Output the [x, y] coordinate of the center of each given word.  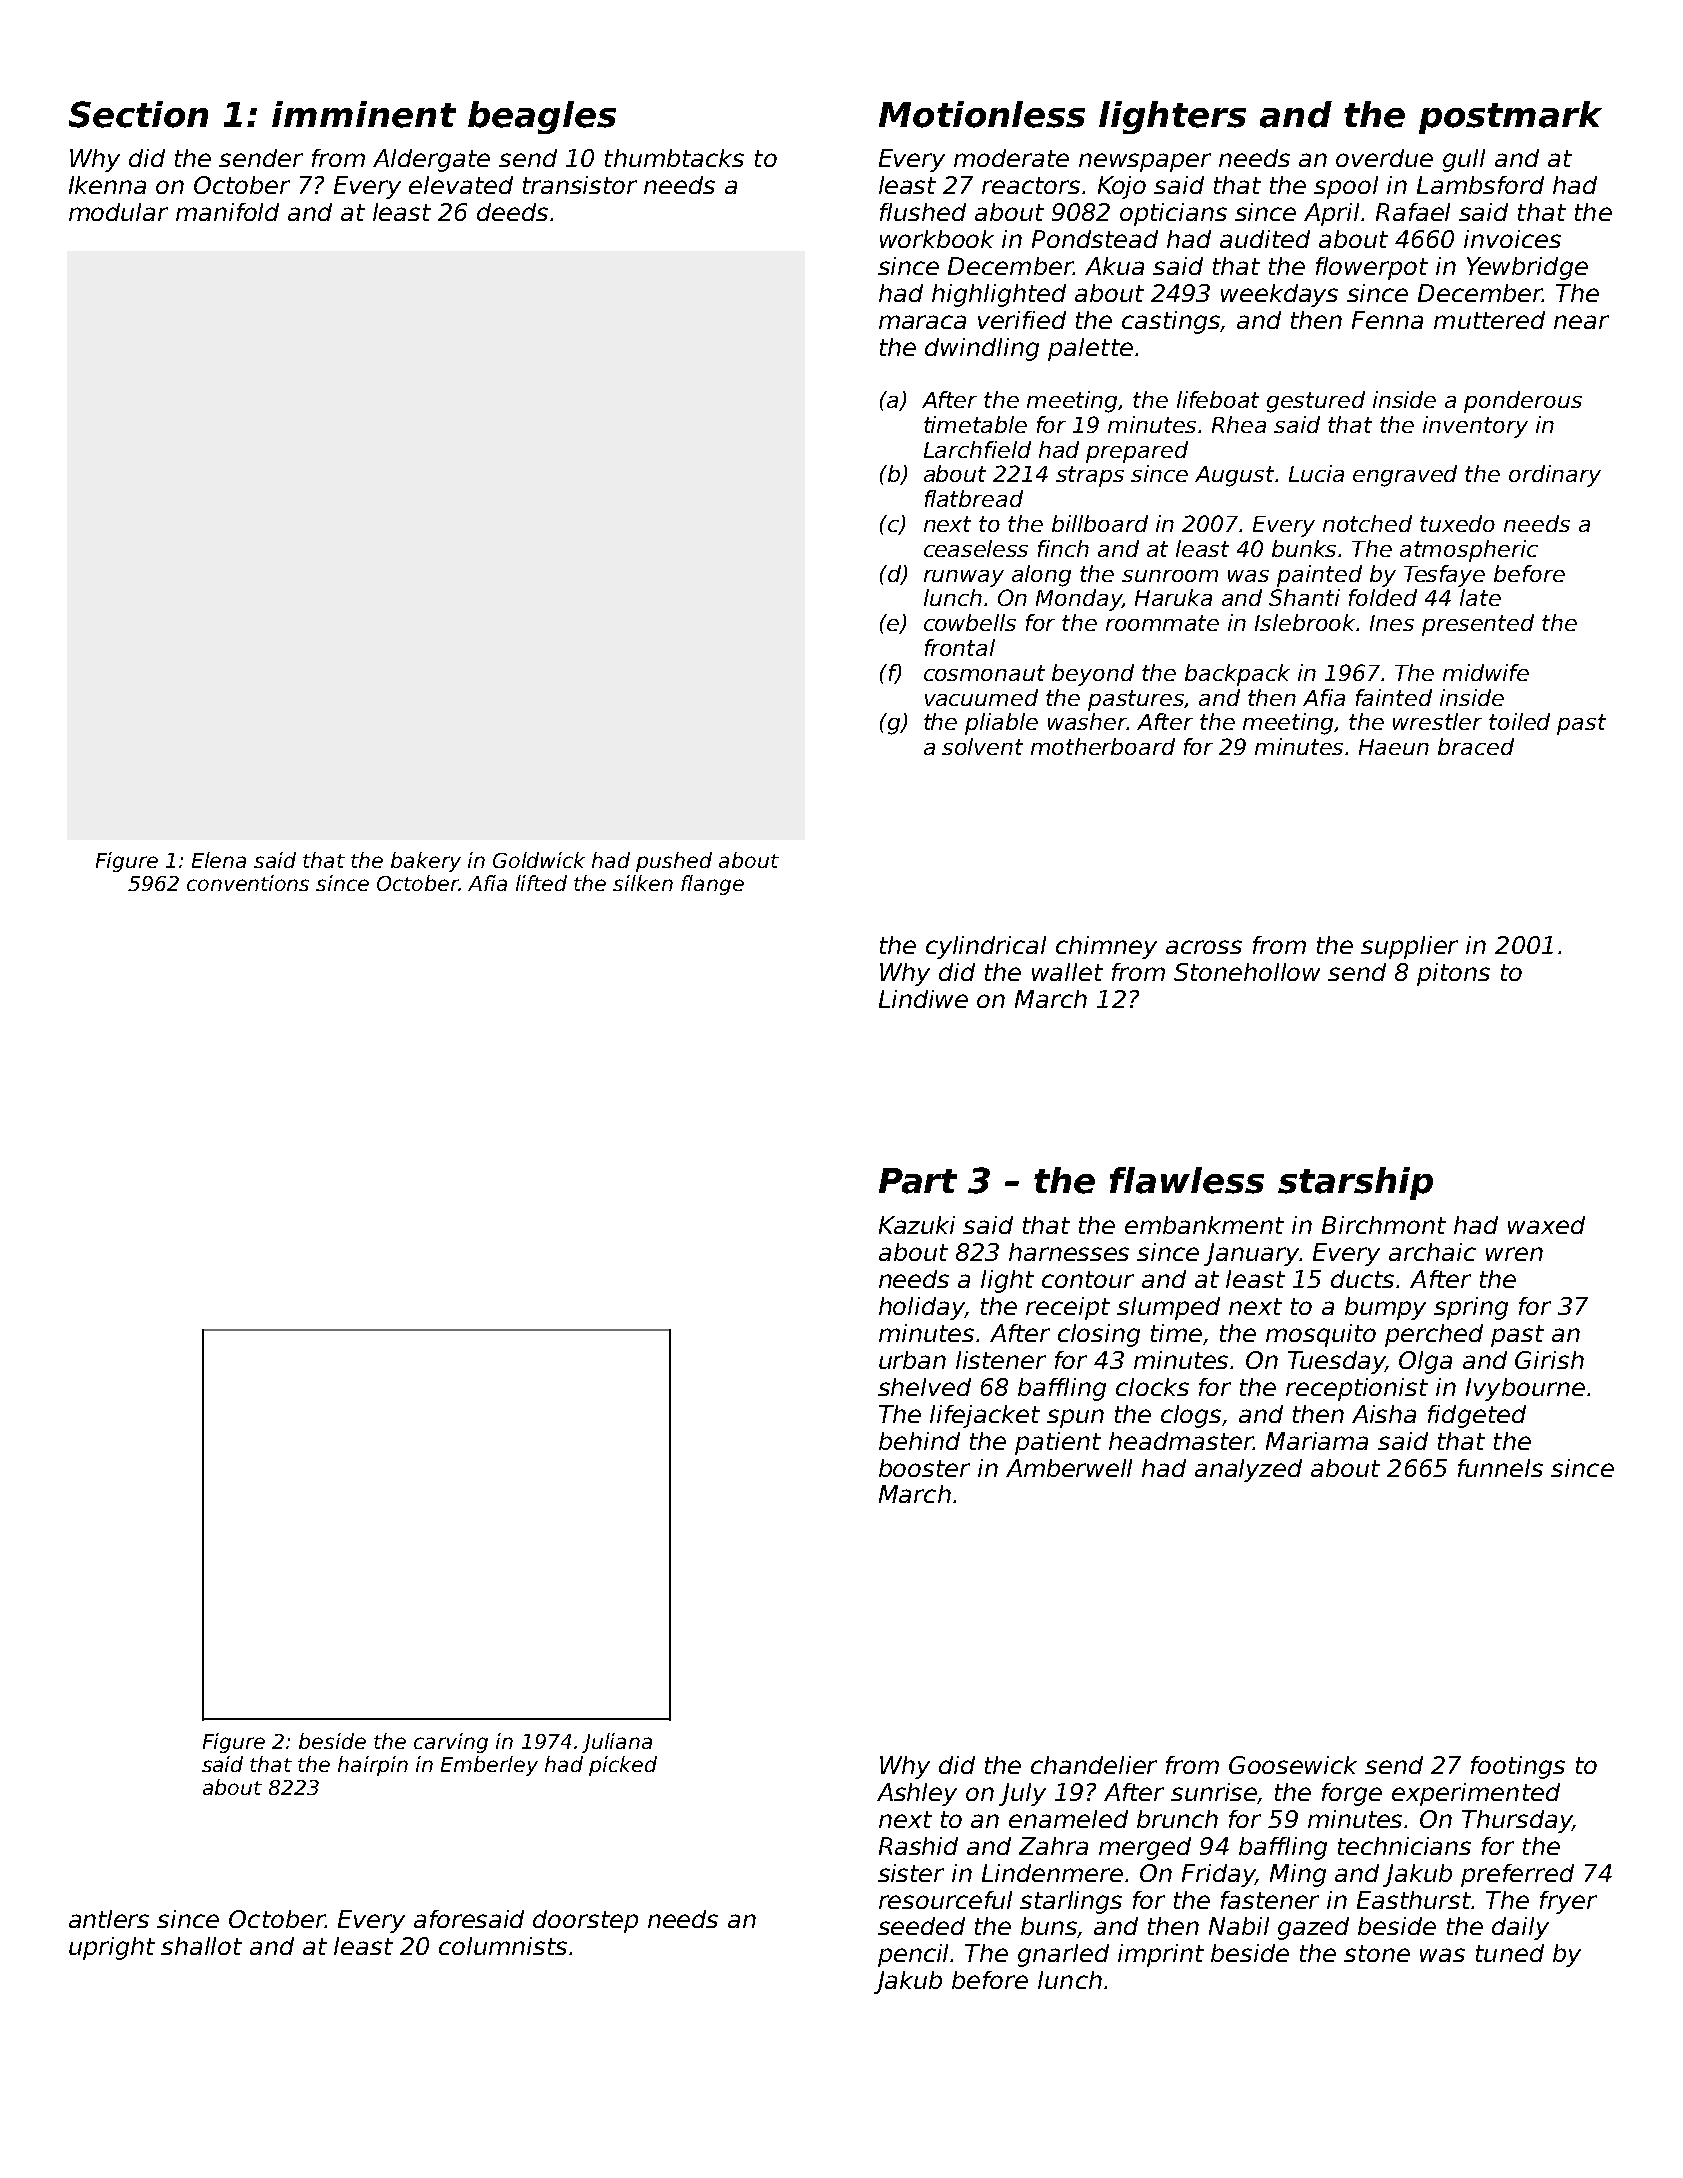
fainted [1394, 697]
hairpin [373, 1766]
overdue [1384, 158]
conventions [248, 883]
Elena [219, 860]
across [1204, 947]
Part [918, 1181]
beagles [542, 117]
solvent [982, 746]
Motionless [982, 114]
